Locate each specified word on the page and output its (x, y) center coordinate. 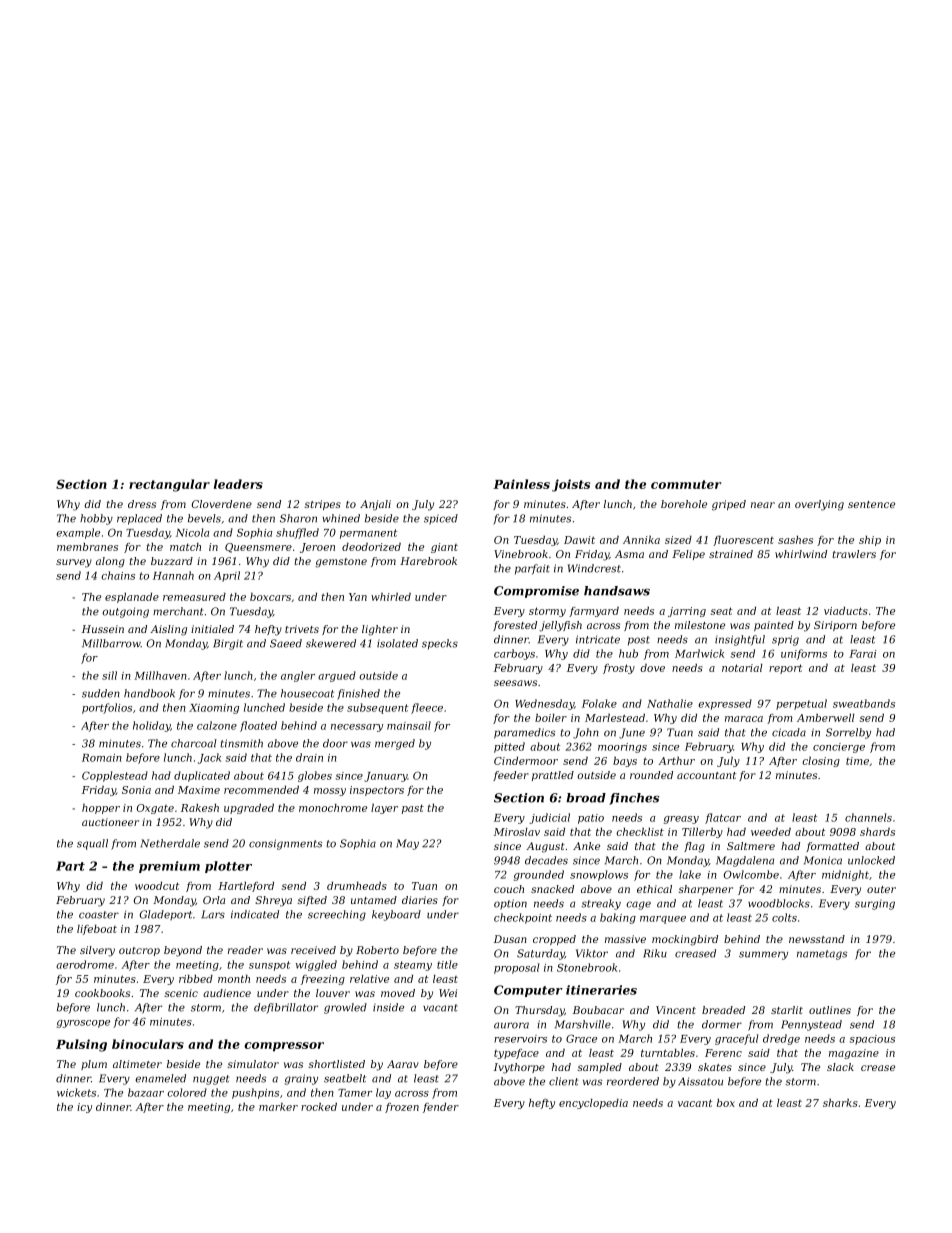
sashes (795, 540)
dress (142, 504)
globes (315, 776)
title (447, 964)
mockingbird (685, 940)
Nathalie (670, 703)
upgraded (249, 809)
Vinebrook (521, 554)
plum (94, 1065)
